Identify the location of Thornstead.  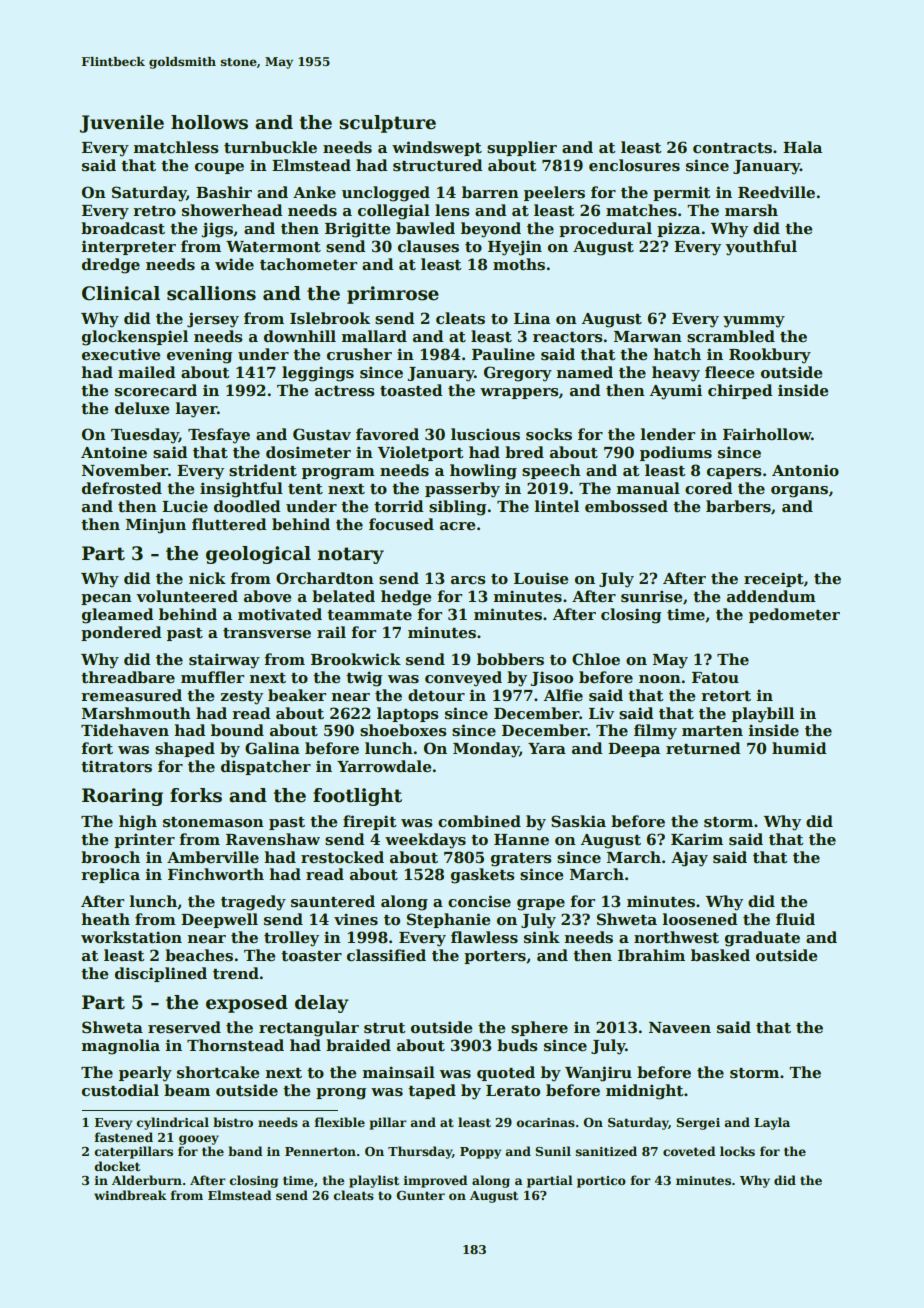
(235, 1045).
